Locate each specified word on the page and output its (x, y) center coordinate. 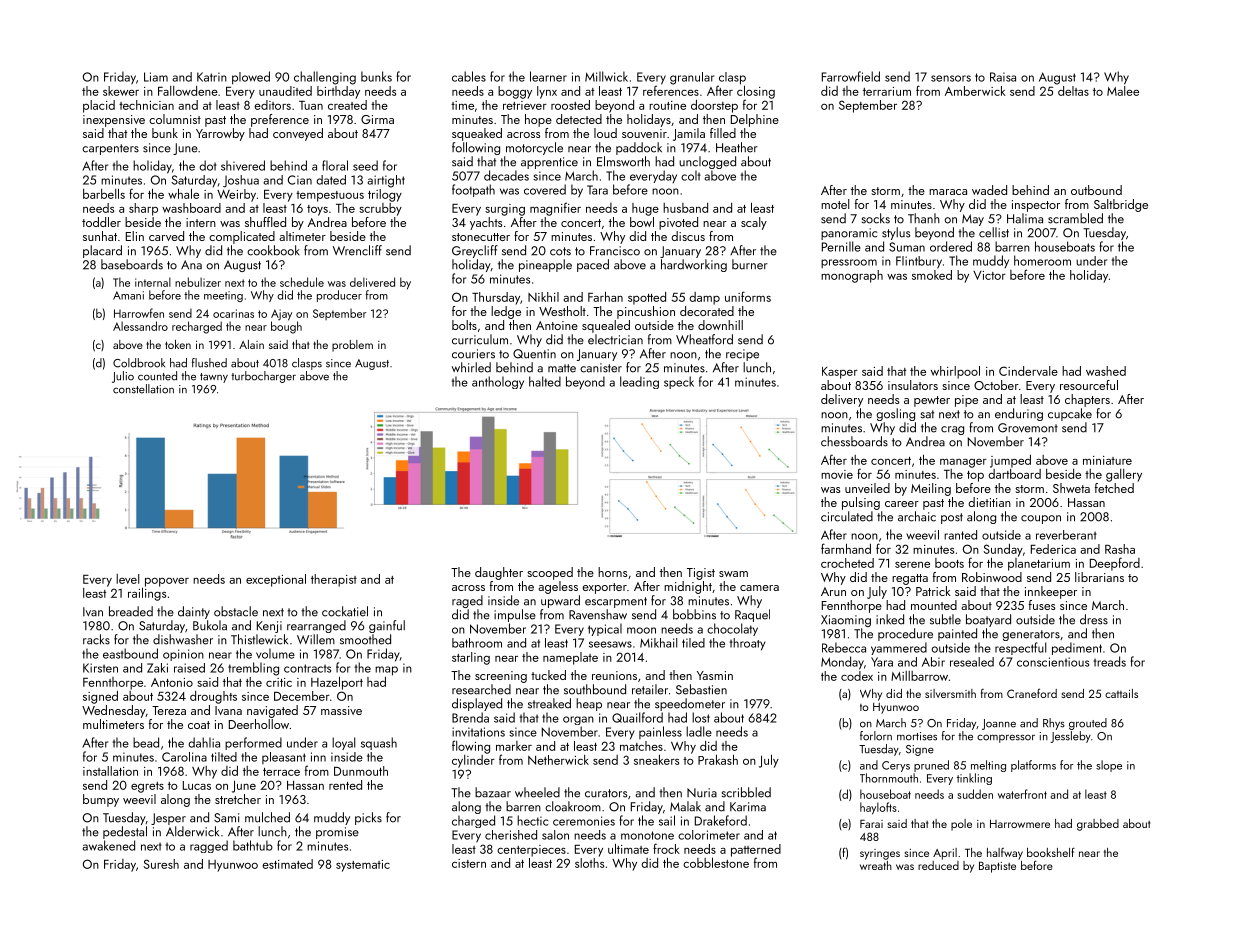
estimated (287, 864)
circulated (847, 516)
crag (952, 430)
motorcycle (534, 148)
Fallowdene (188, 91)
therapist (334, 580)
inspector (1036, 206)
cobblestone (716, 863)
